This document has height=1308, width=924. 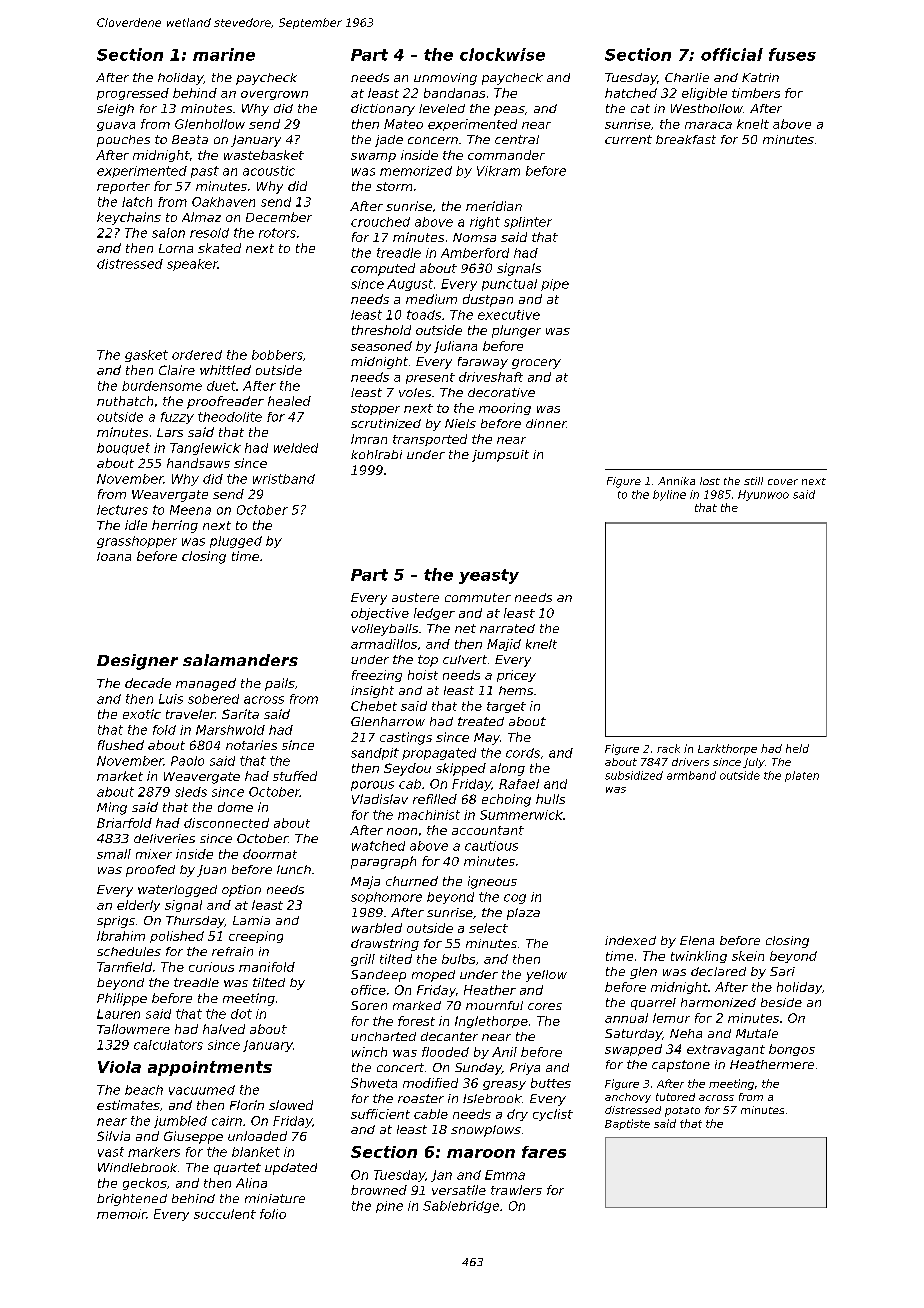 I want to click on potato, so click(x=682, y=1112).
